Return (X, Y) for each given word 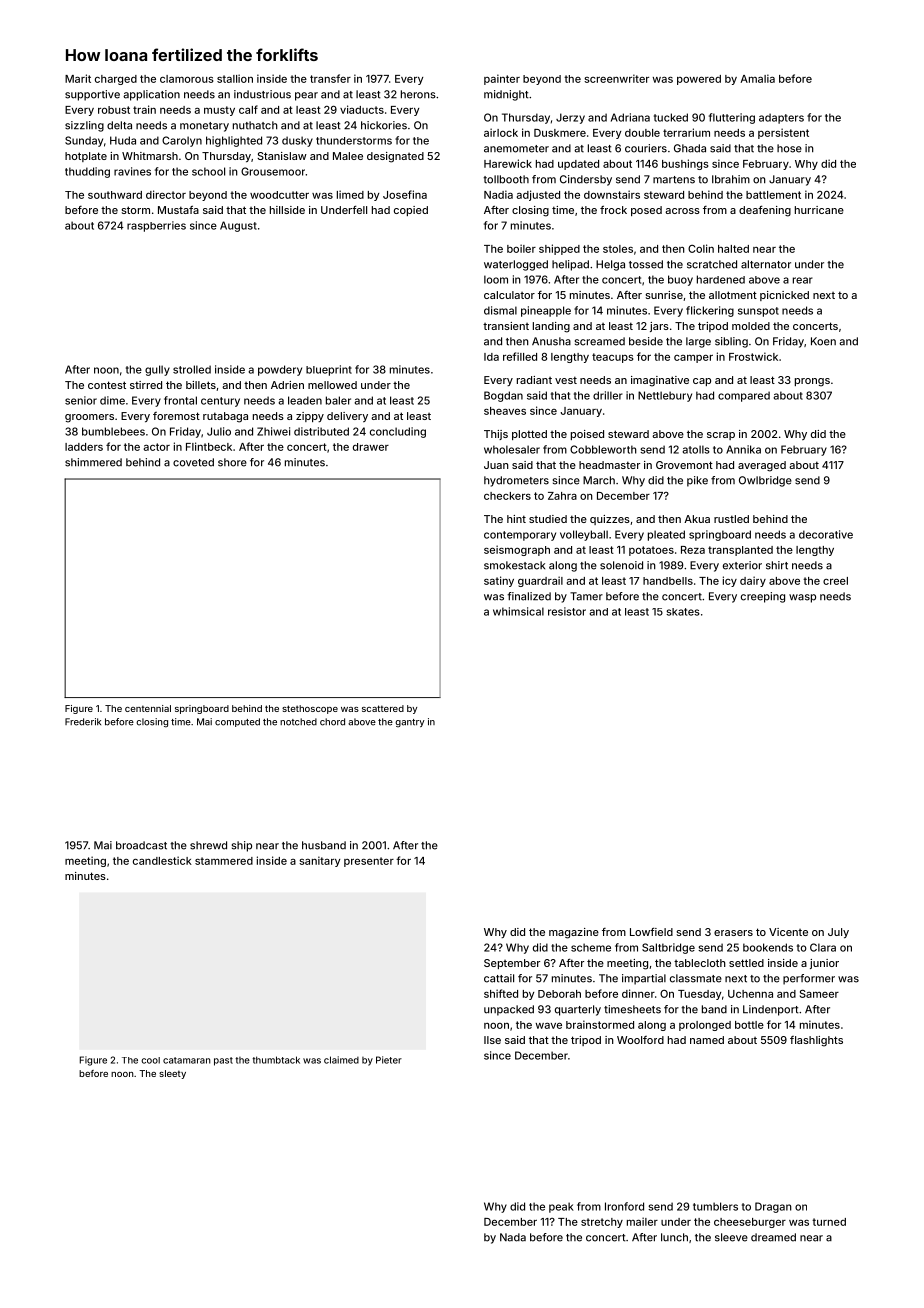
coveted (193, 462)
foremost (176, 416)
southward (115, 195)
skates (683, 612)
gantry (410, 723)
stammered (224, 861)
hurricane (819, 210)
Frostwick (753, 356)
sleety (172, 1074)
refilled (520, 356)
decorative (826, 534)
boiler (521, 248)
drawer (371, 447)
